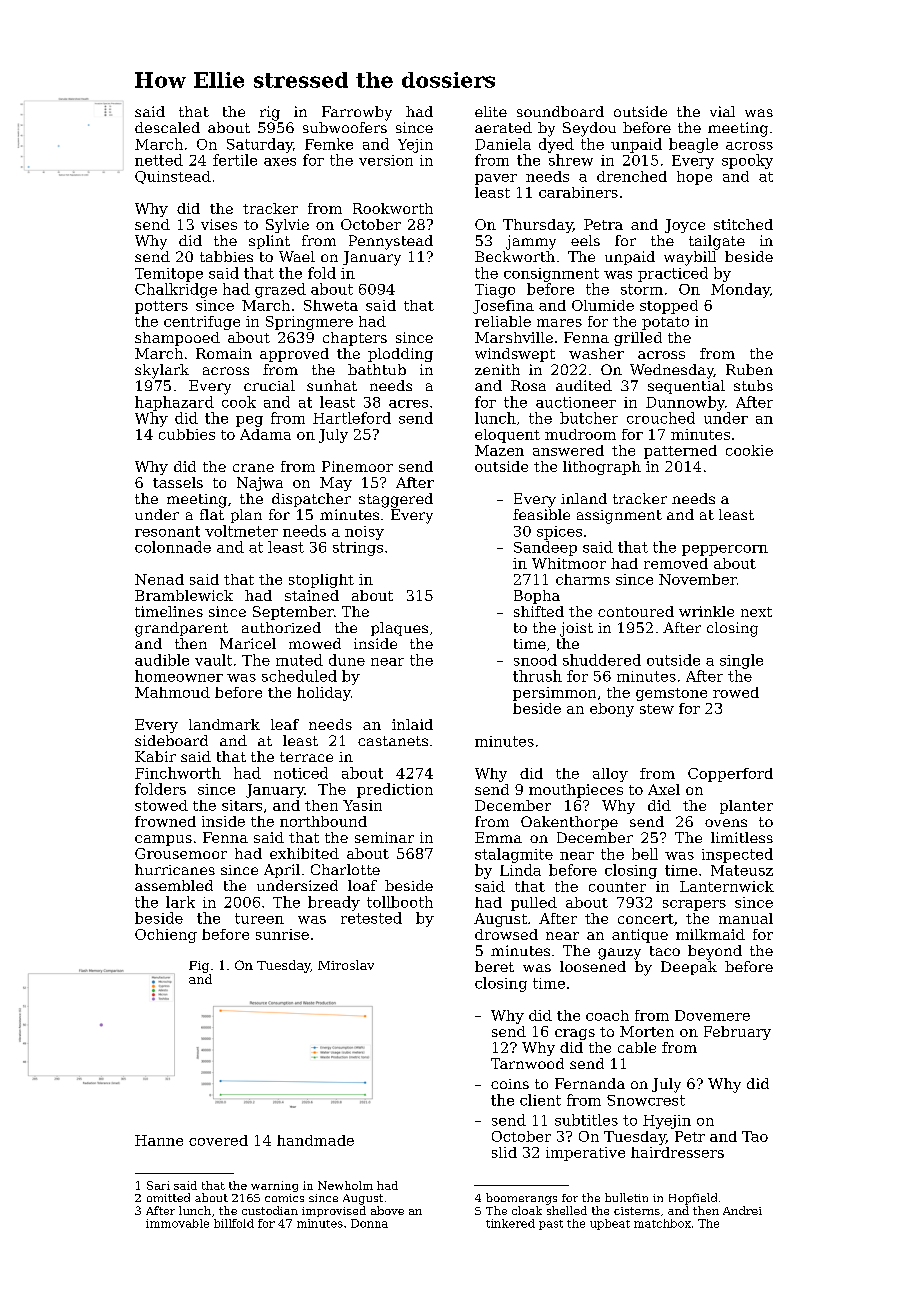 The width and height of the screenshot is (908, 1316). Describe the element at coordinates (219, 224) in the screenshot. I see `vises` at that location.
